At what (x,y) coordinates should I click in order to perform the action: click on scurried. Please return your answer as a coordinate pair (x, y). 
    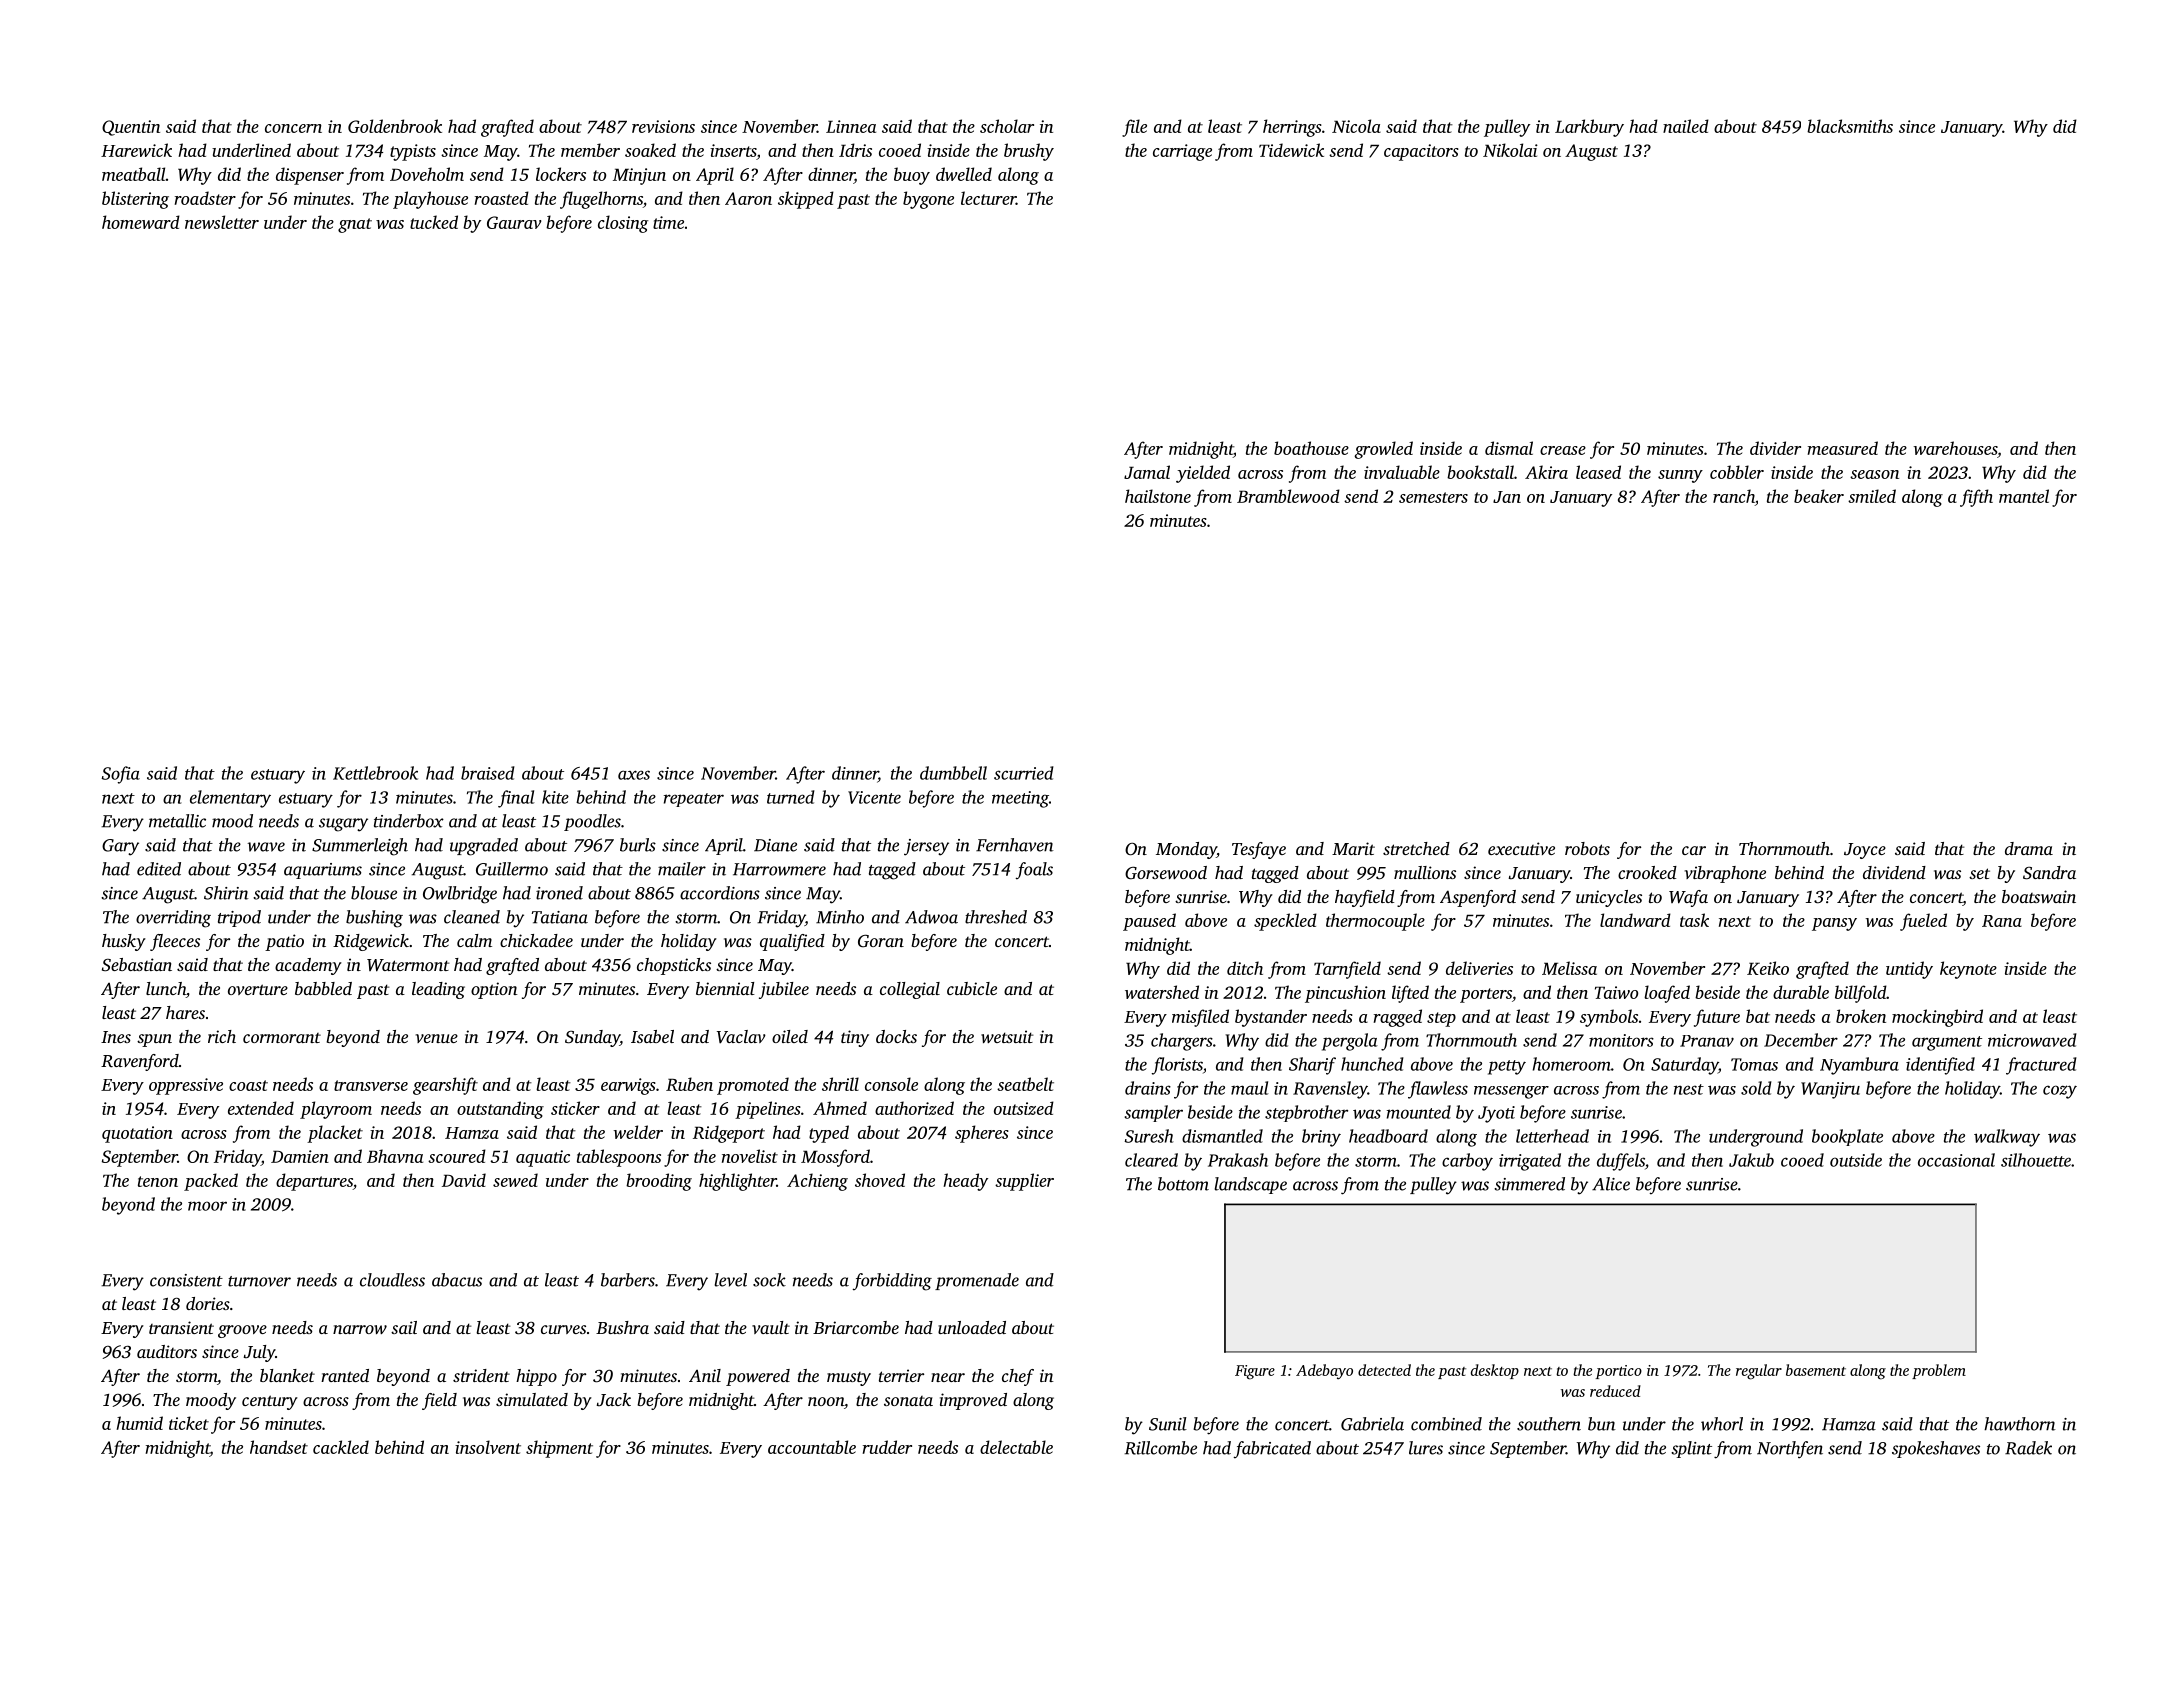
    Looking at the image, I should click on (1024, 773).
